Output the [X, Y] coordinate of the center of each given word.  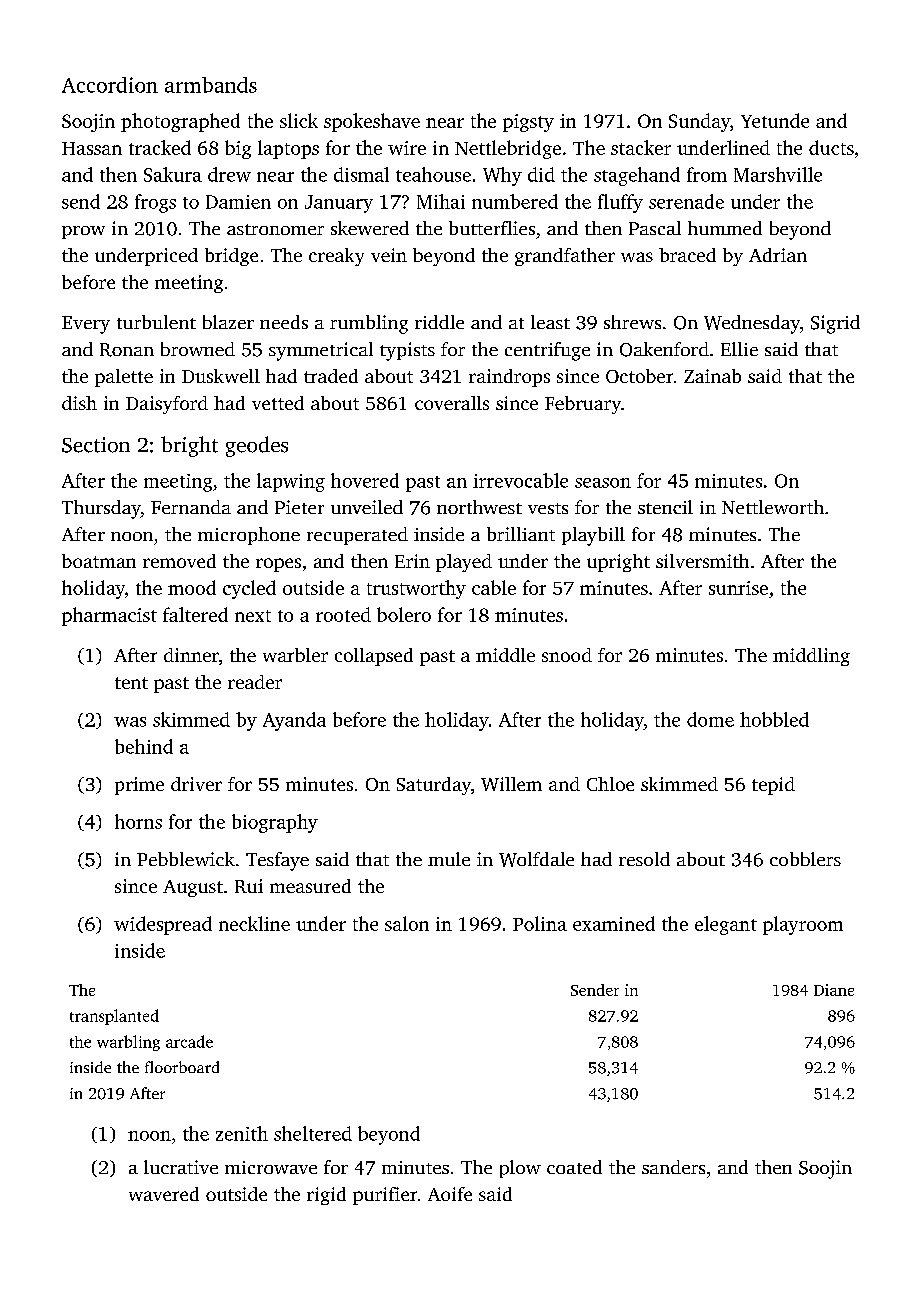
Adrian [778, 255]
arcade [189, 1041]
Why [502, 176]
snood [567, 655]
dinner [191, 655]
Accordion [110, 85]
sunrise [738, 588]
